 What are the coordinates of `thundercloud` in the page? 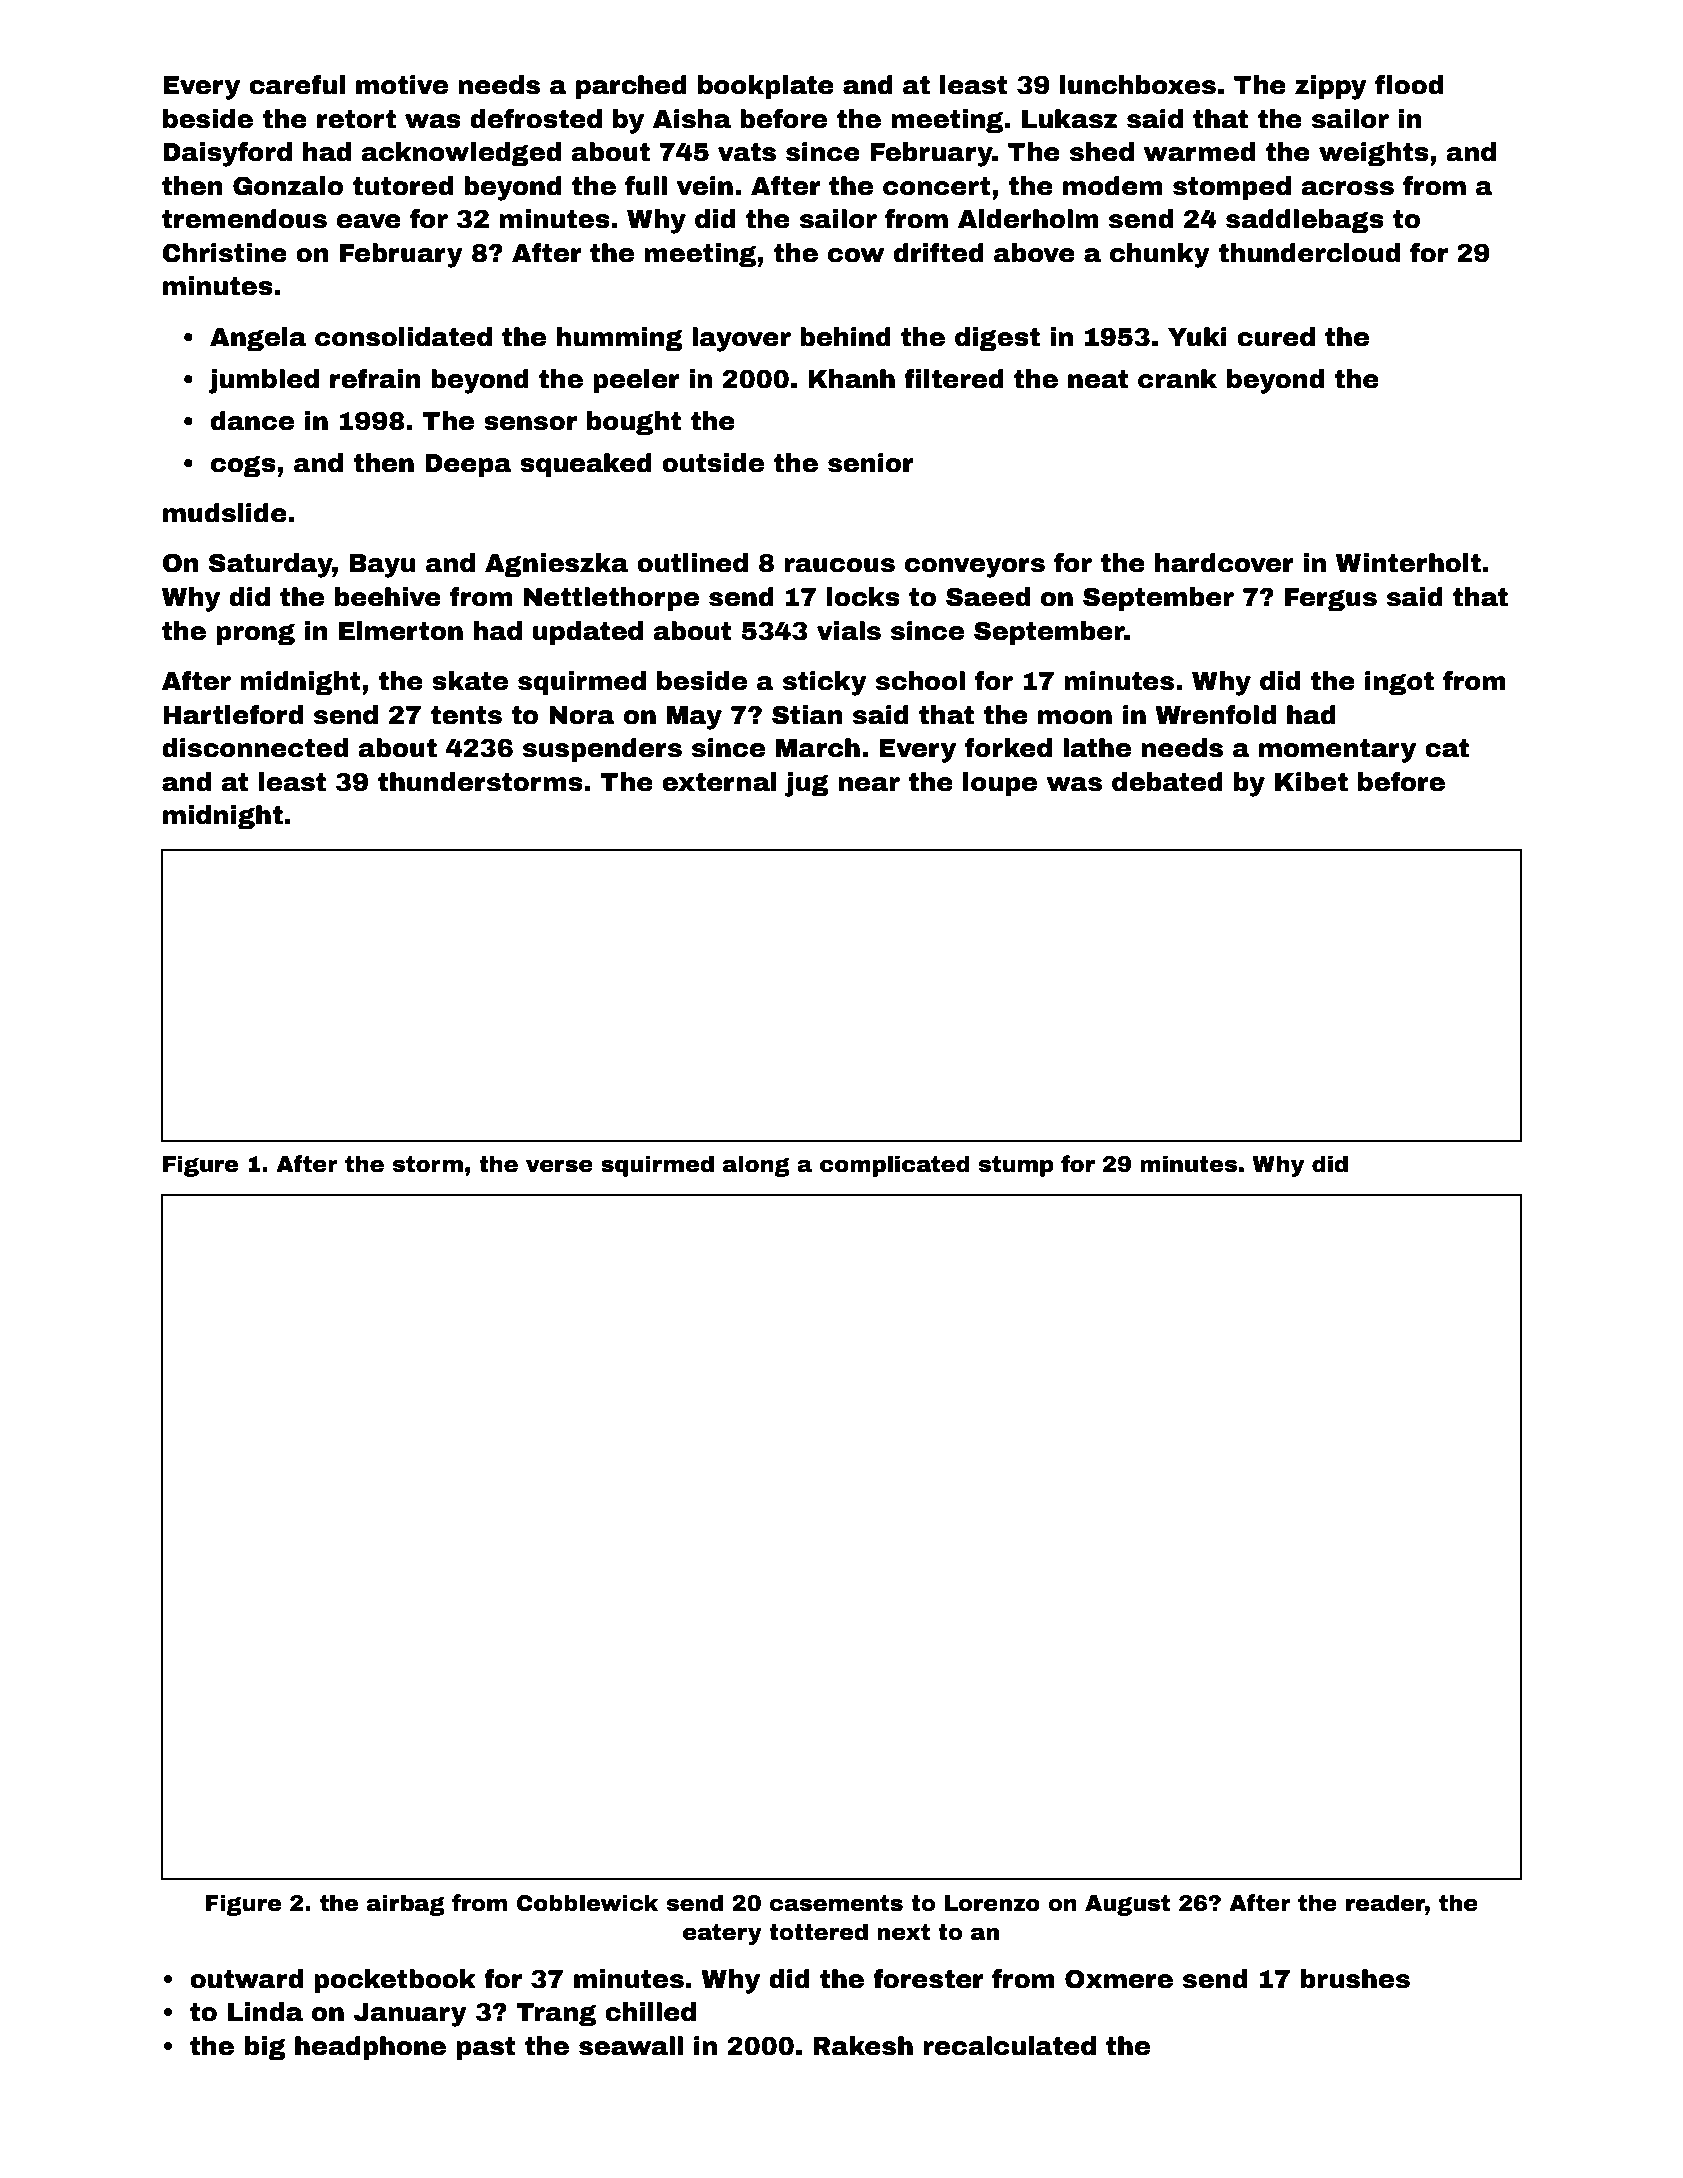 It's located at (1309, 253).
